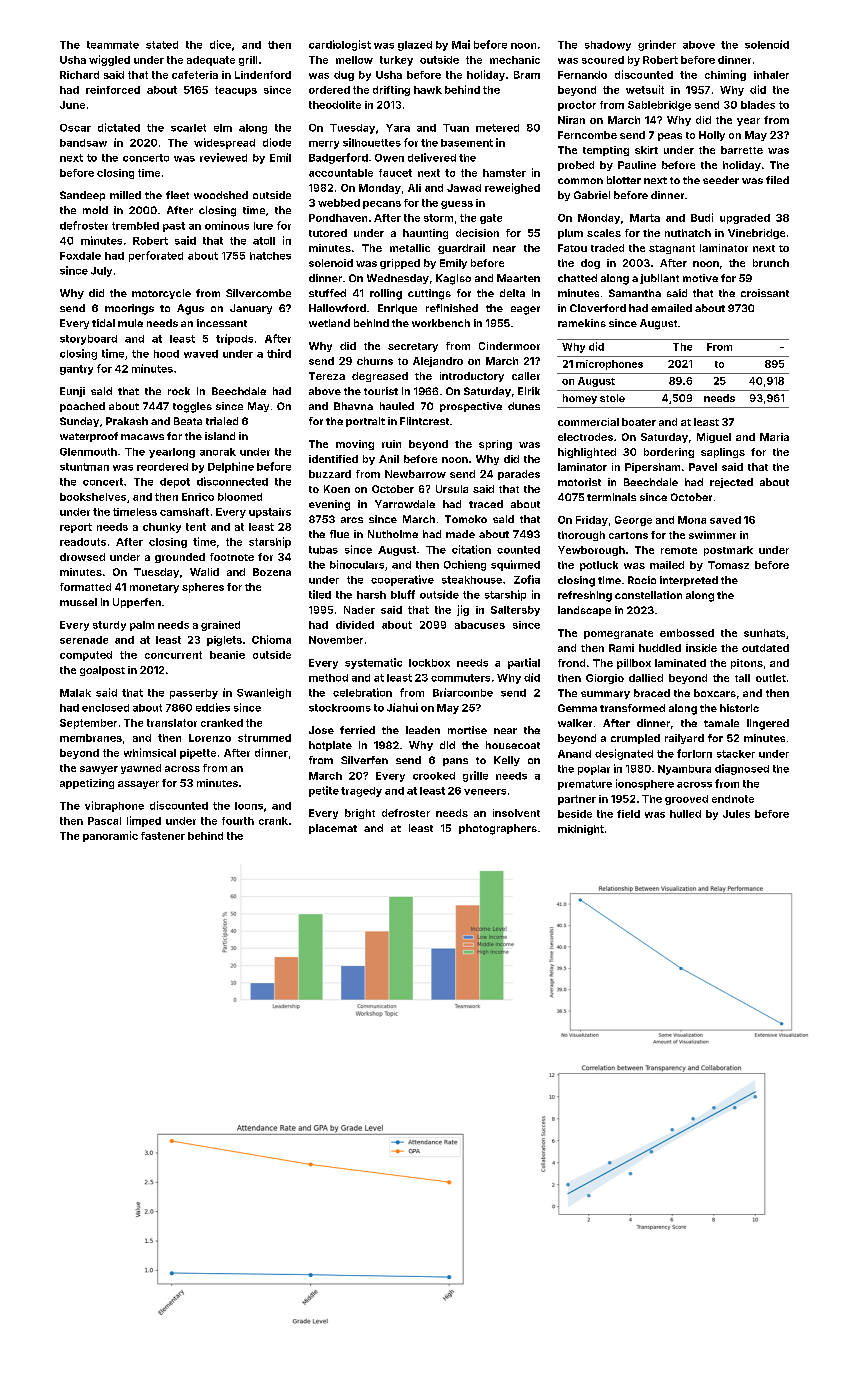 The height and width of the screenshot is (1400, 849). What do you see at coordinates (434, 776) in the screenshot?
I see `crooked` at bounding box center [434, 776].
